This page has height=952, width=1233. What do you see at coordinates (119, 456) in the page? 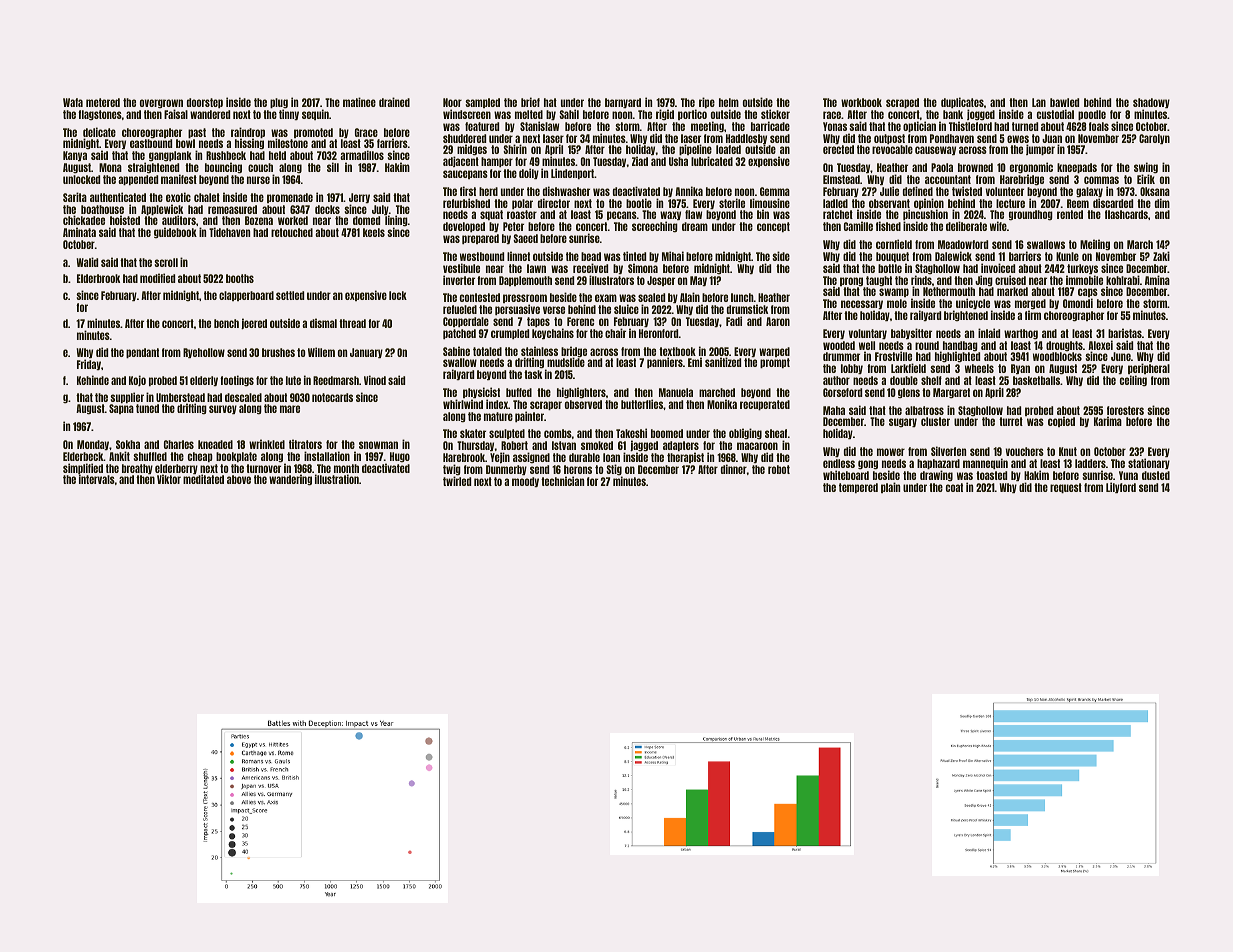
I see `Ankit` at bounding box center [119, 456].
